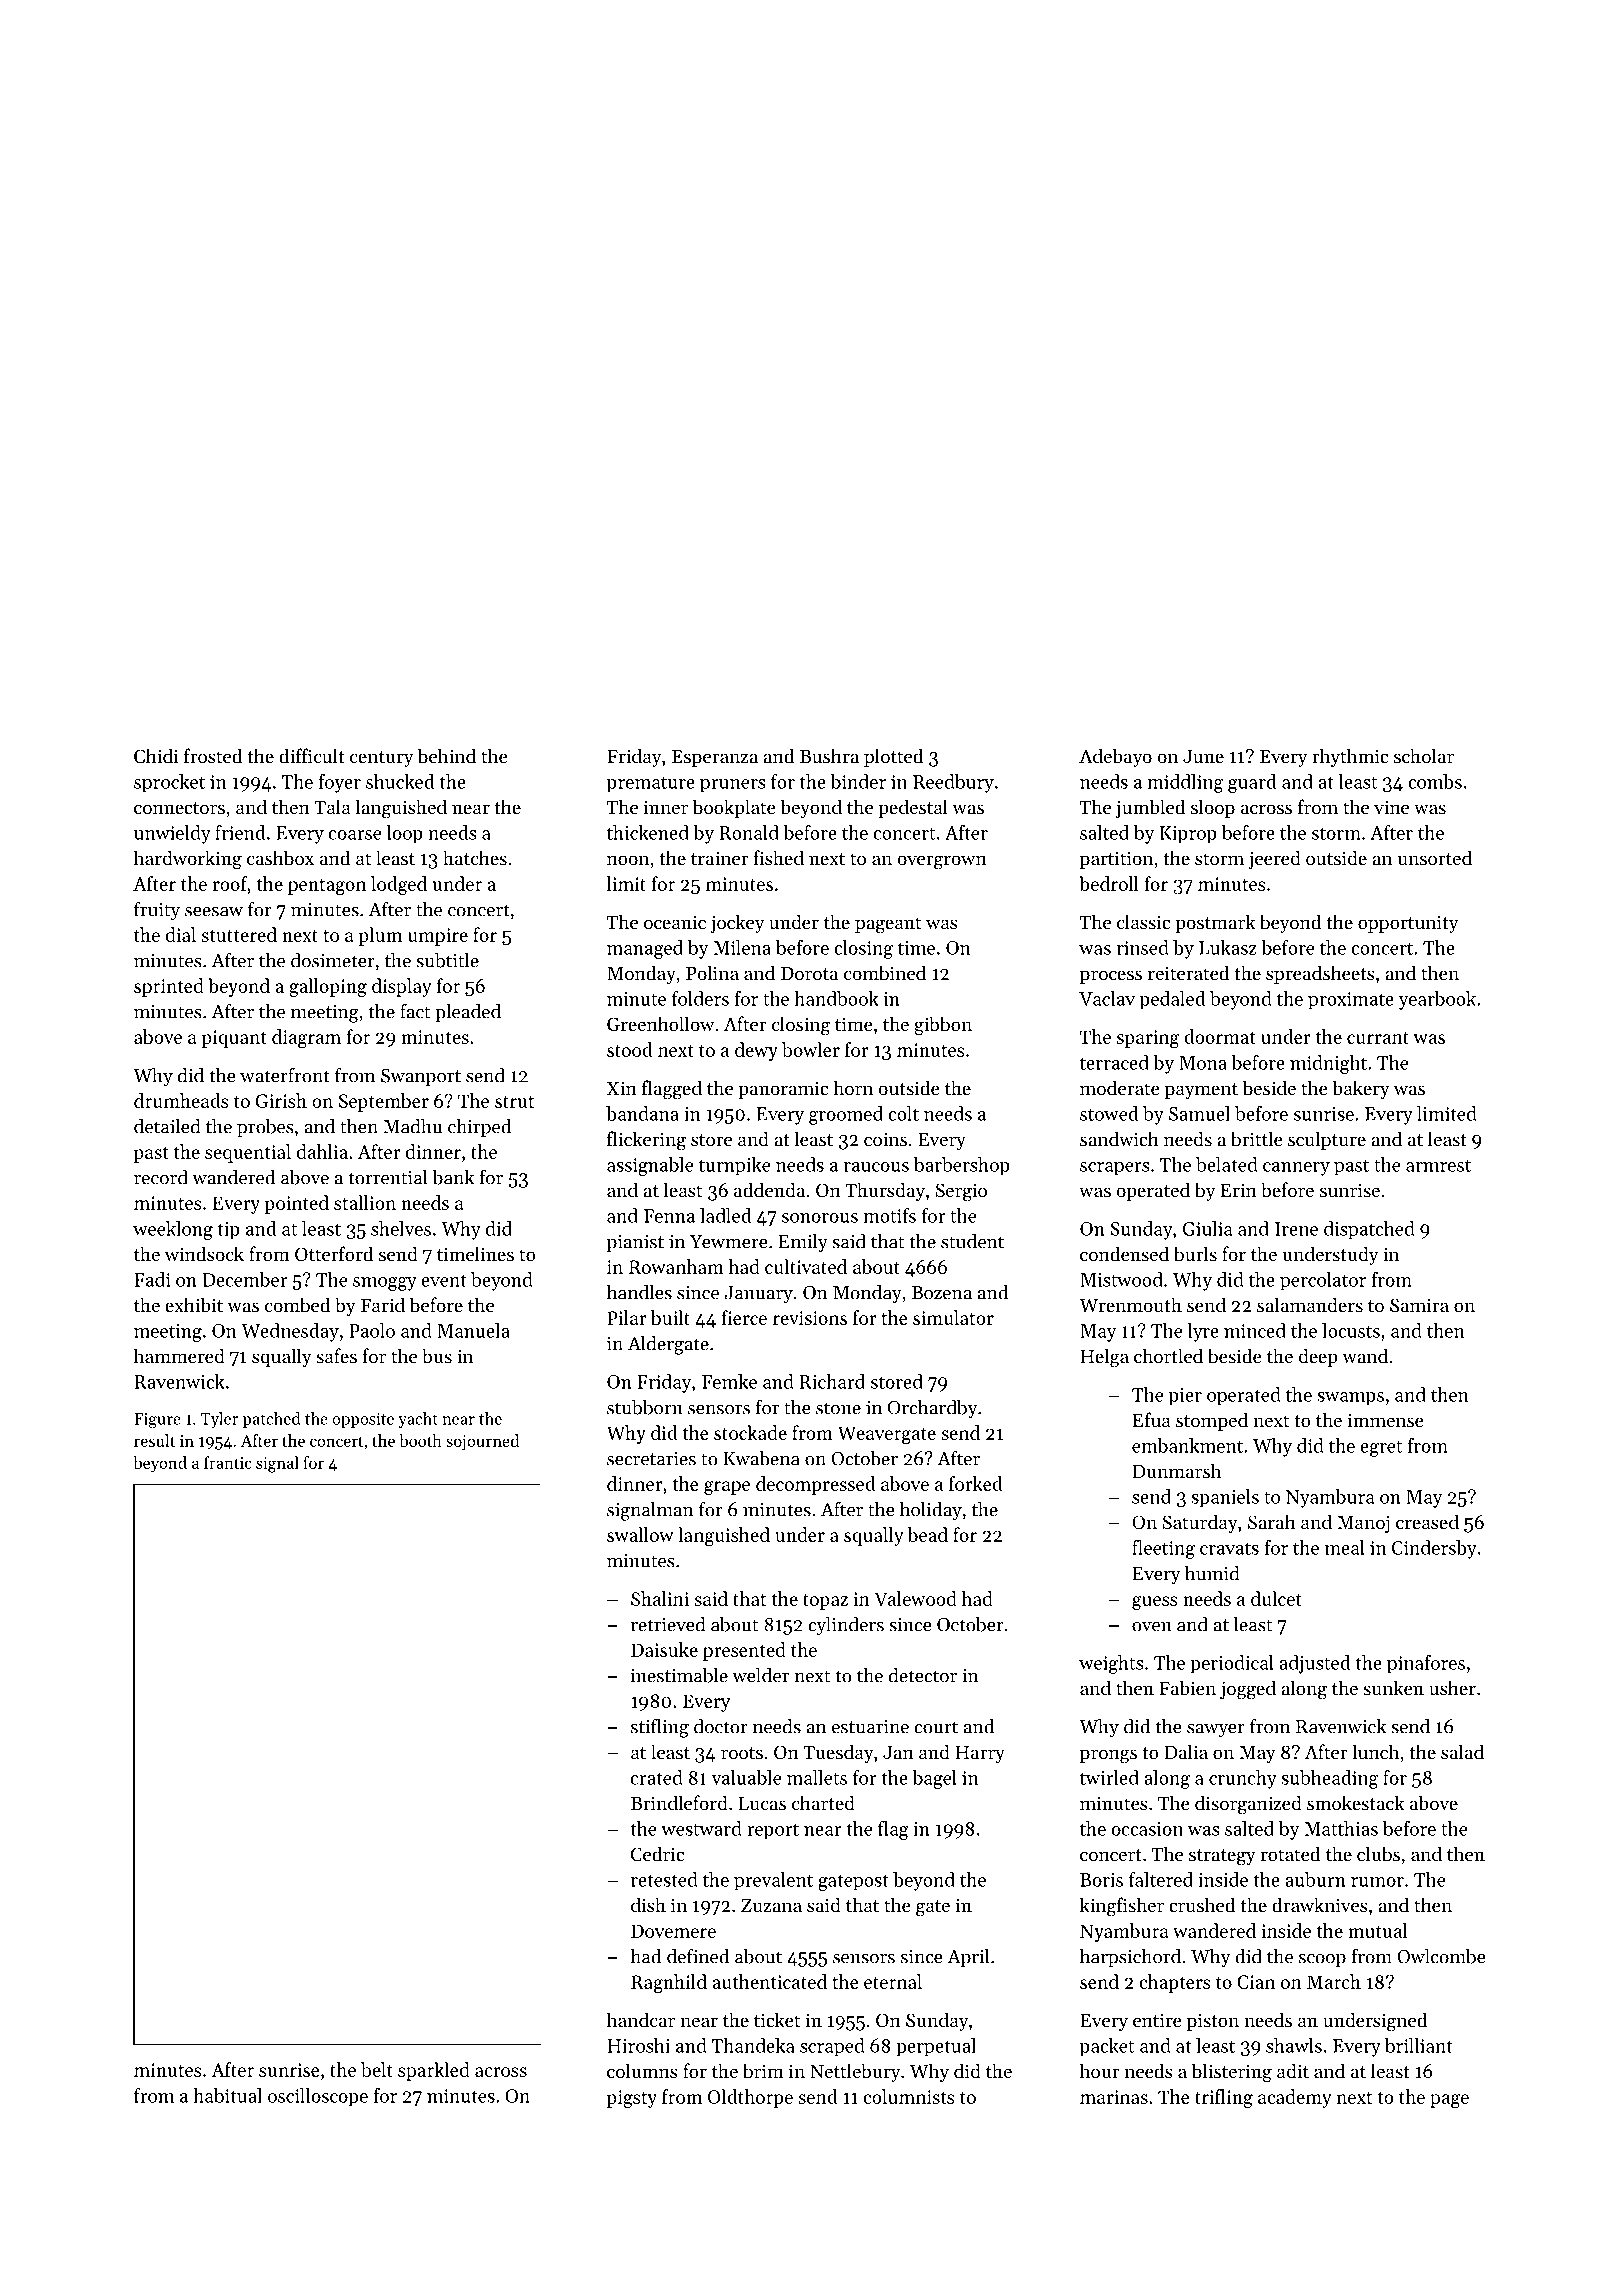  I want to click on opposite, so click(363, 1420).
